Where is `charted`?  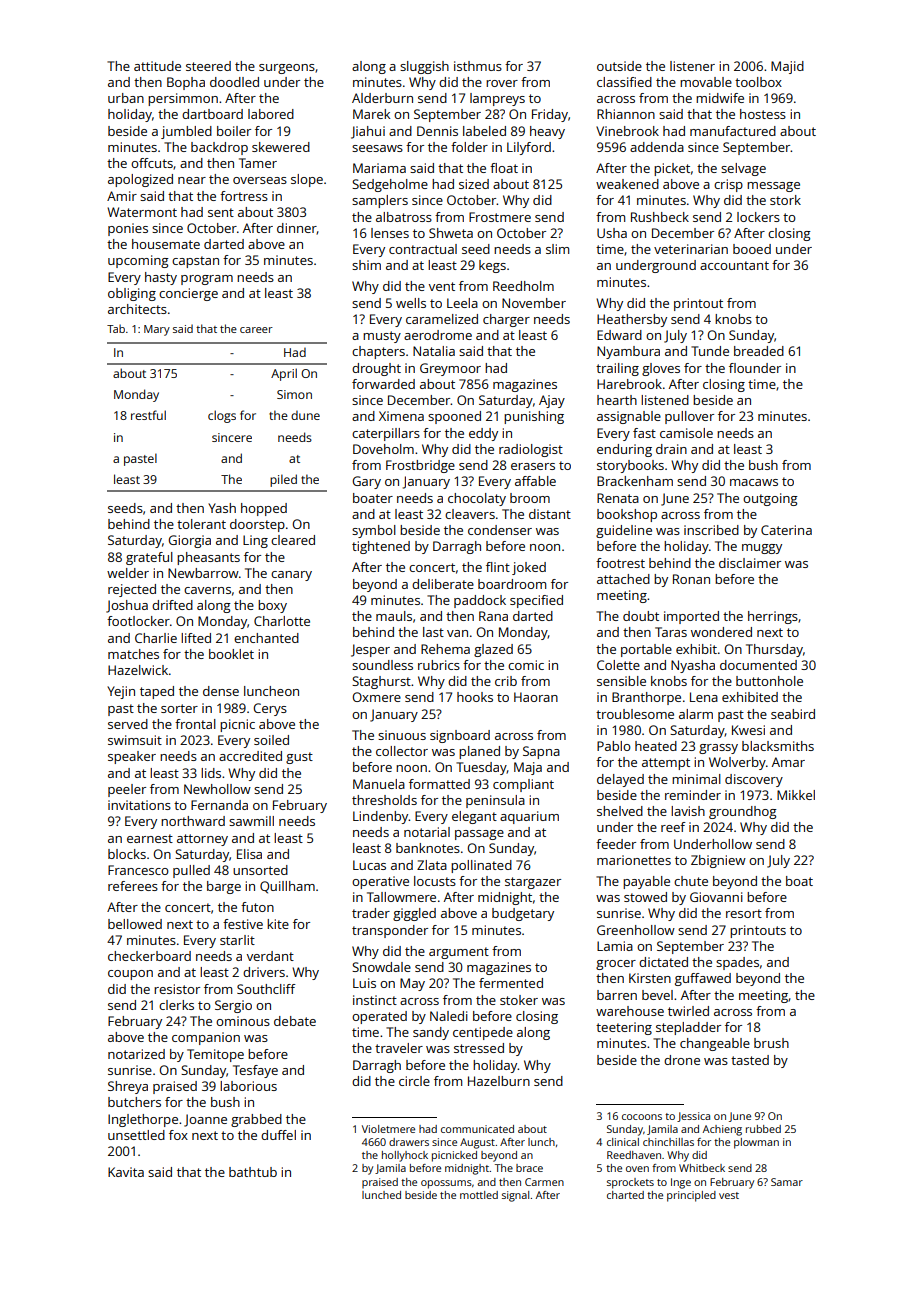 charted is located at coordinates (625, 1195).
